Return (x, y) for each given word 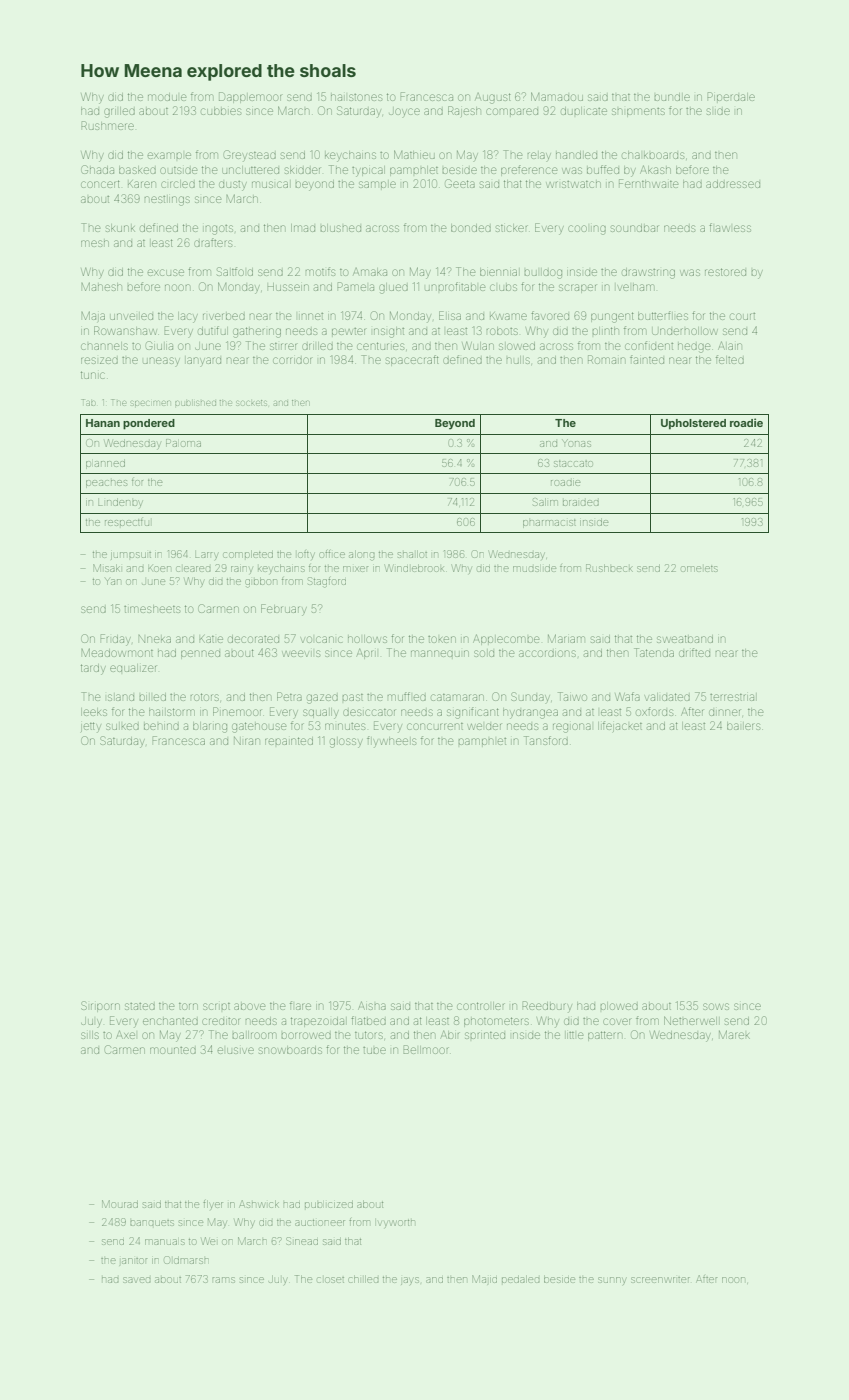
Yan (113, 581)
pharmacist (549, 523)
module (167, 97)
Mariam (566, 638)
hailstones (356, 97)
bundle (672, 97)
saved (137, 1280)
